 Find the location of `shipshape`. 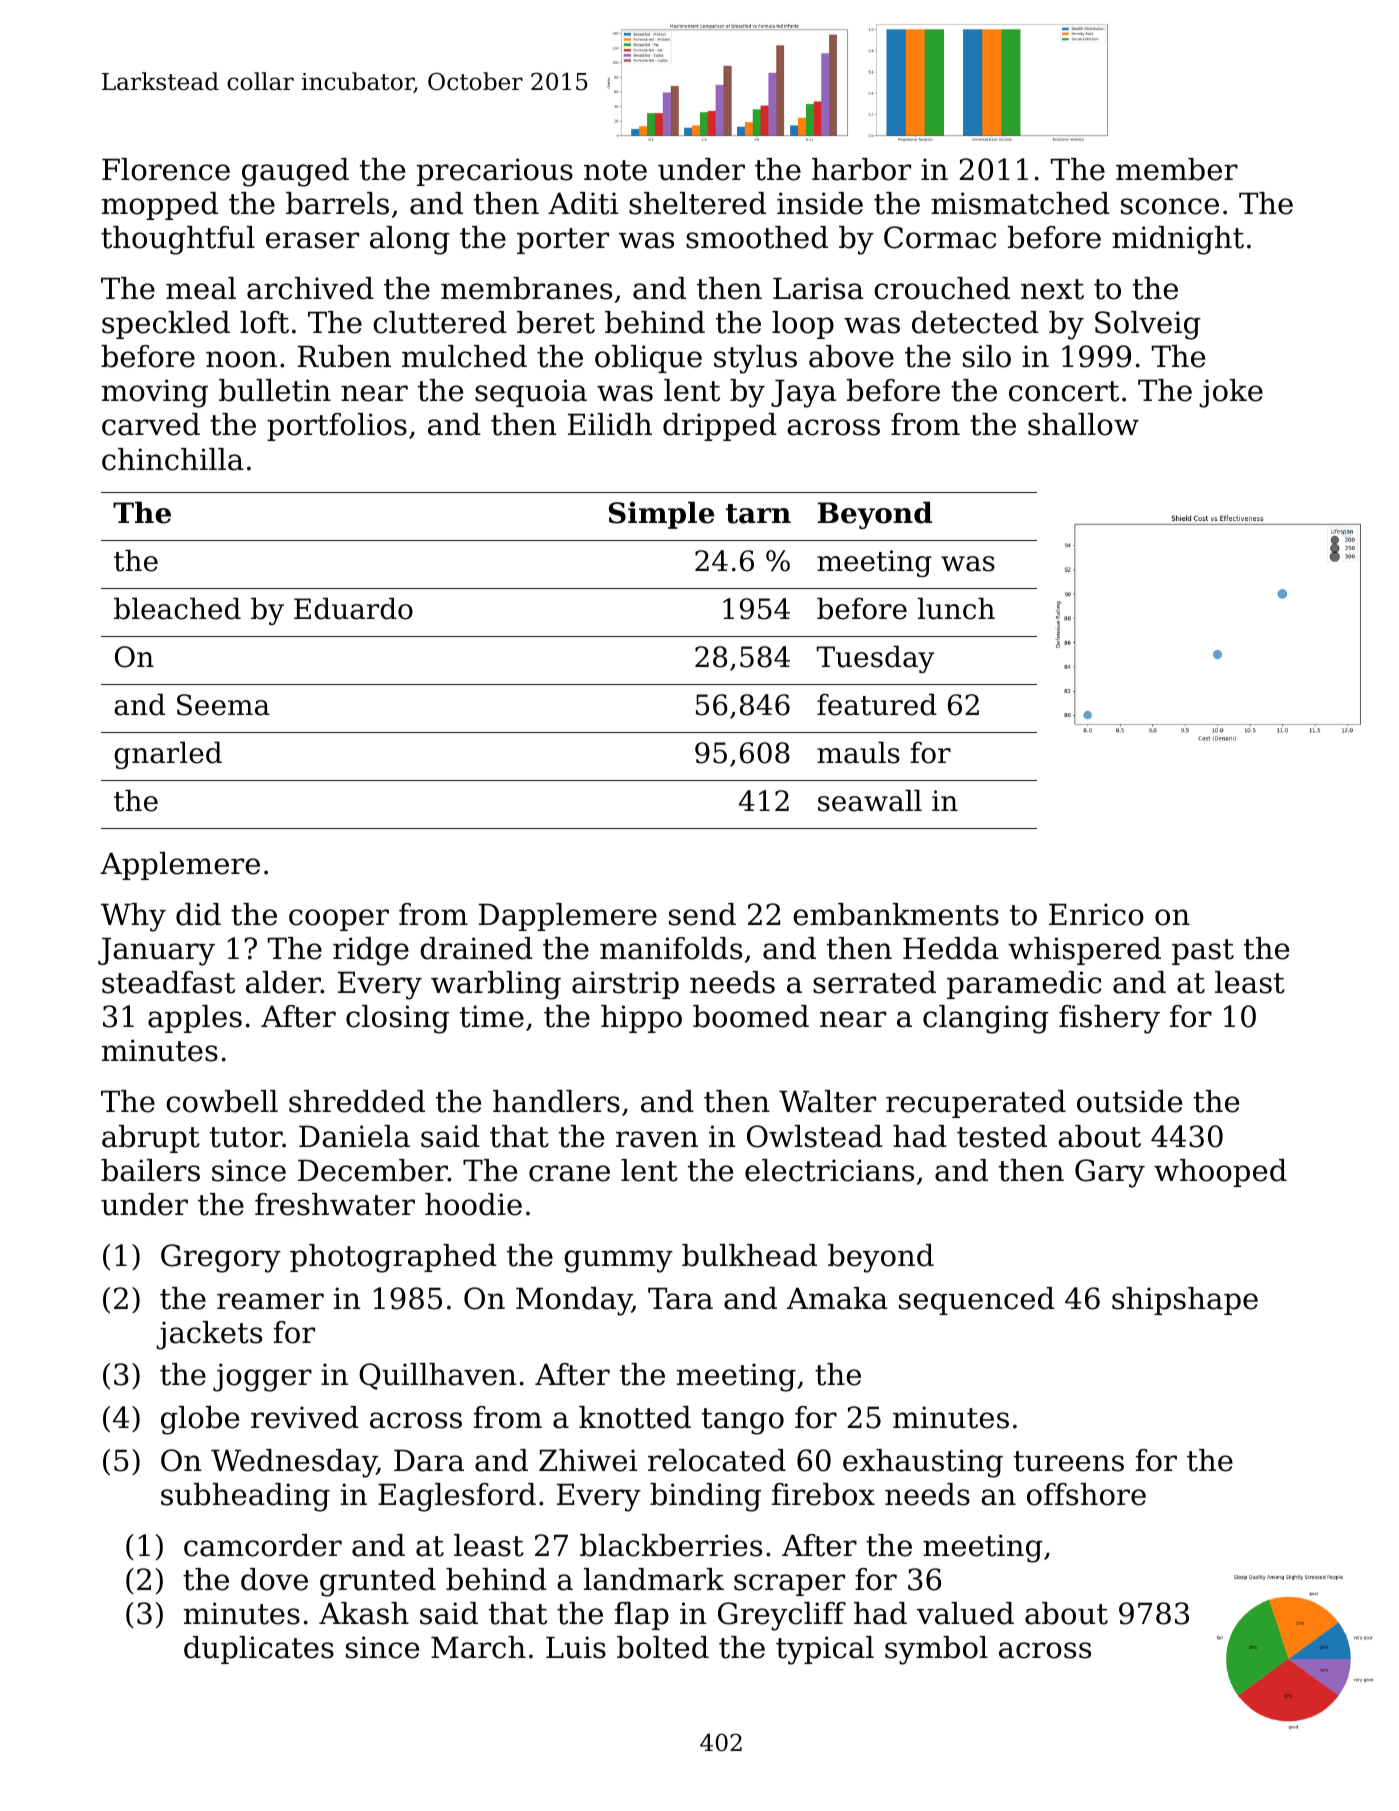

shipshape is located at coordinates (1185, 1301).
